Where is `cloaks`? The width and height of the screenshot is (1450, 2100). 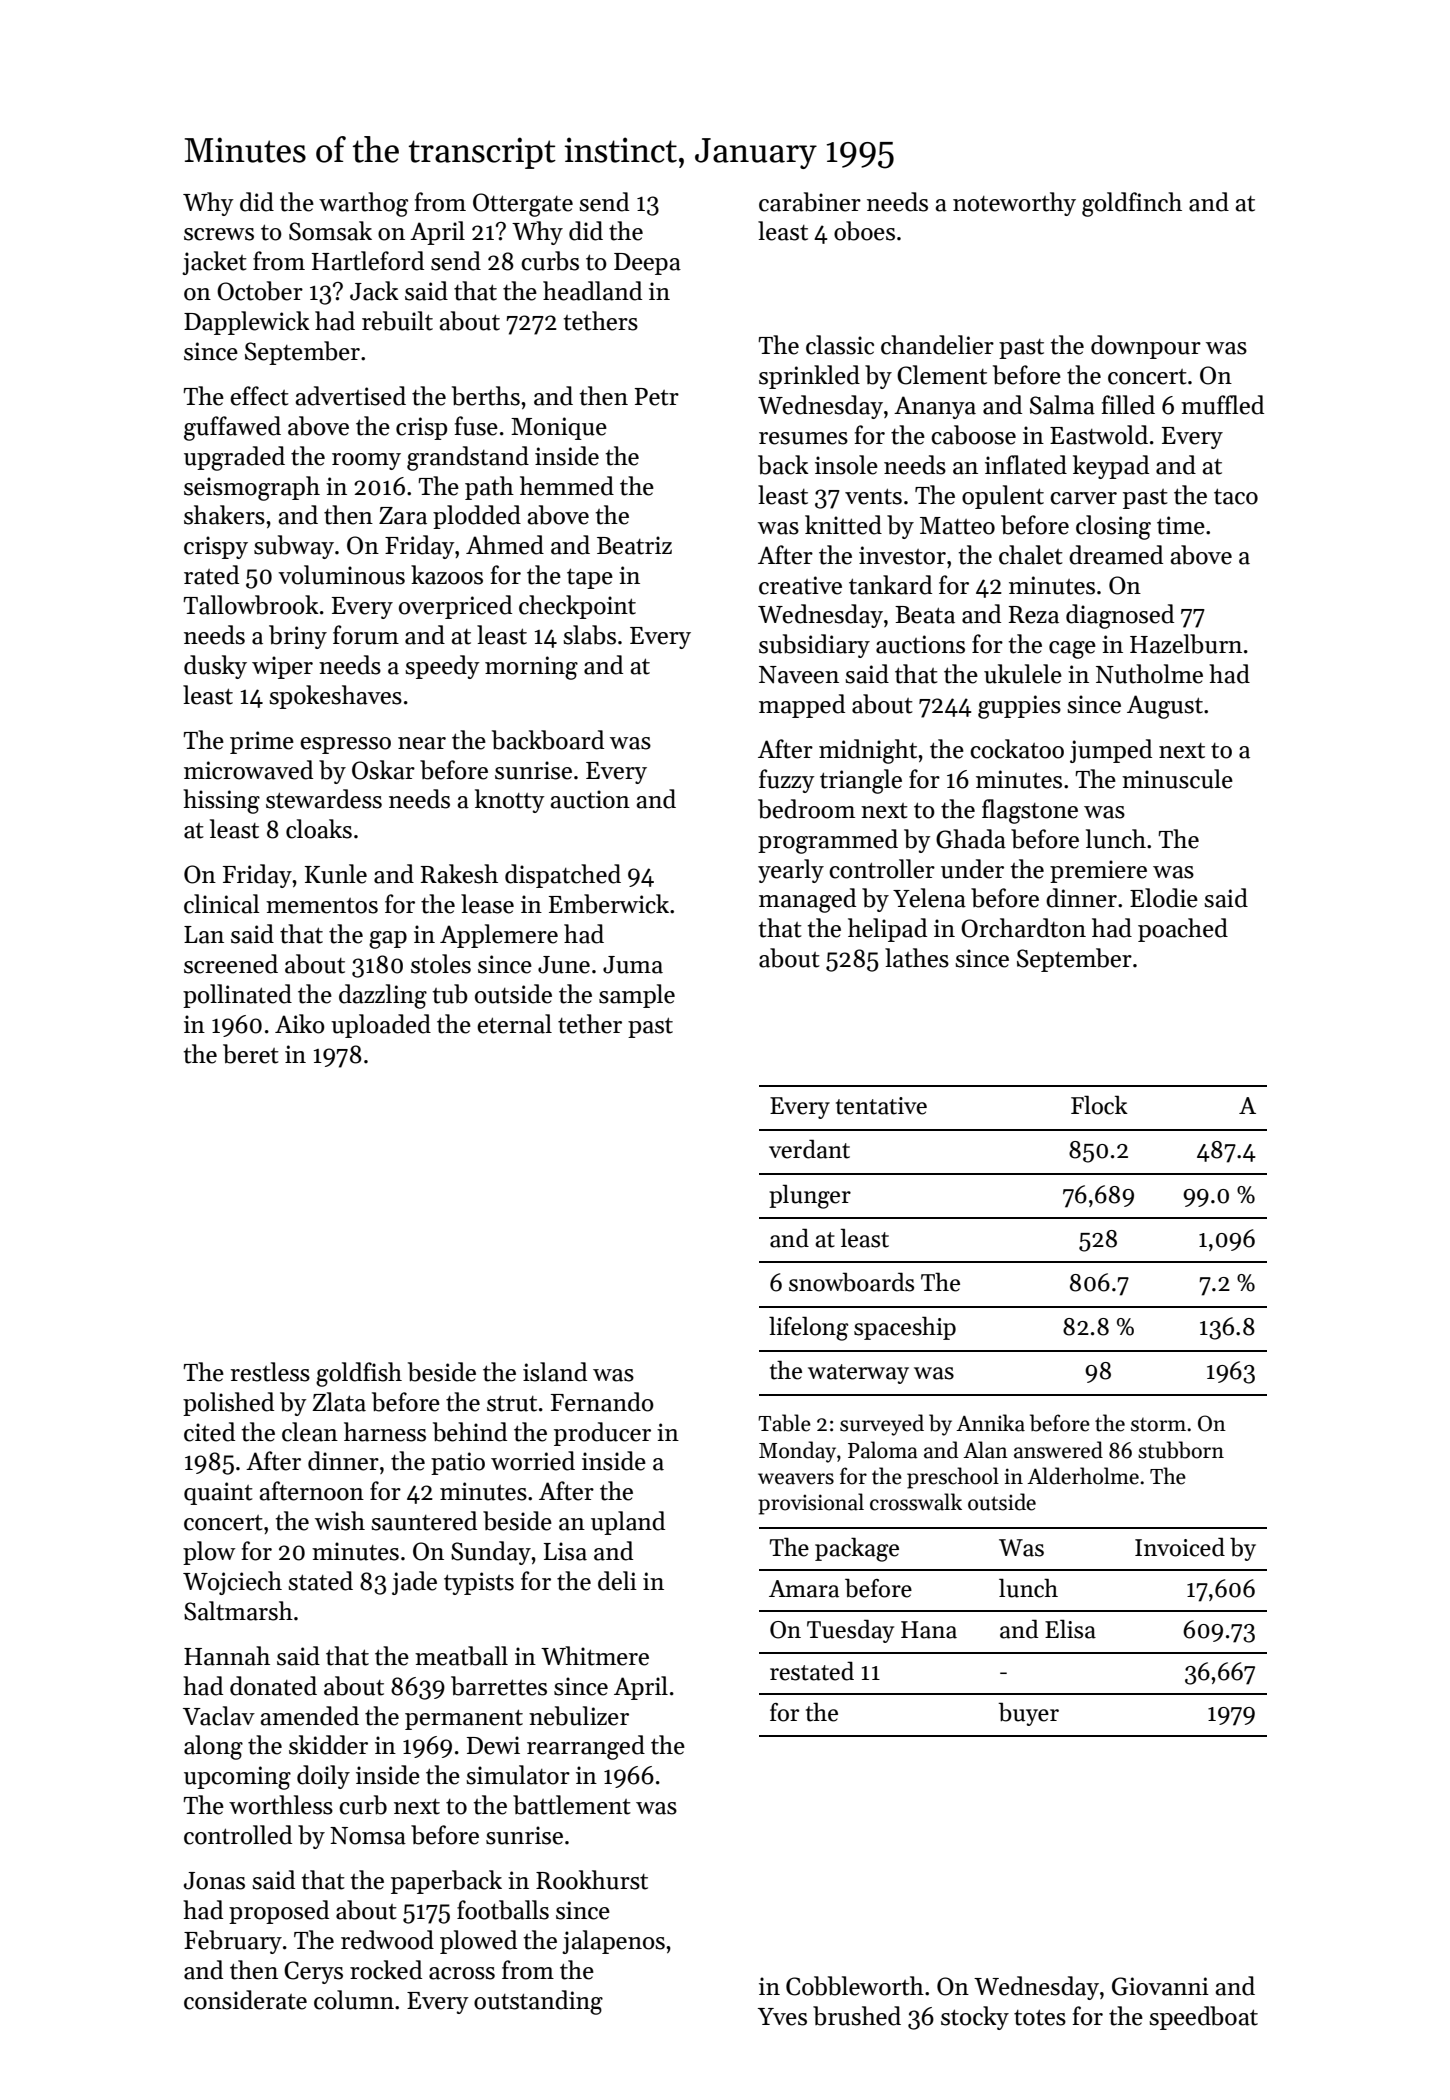
cloaks is located at coordinates (319, 829).
